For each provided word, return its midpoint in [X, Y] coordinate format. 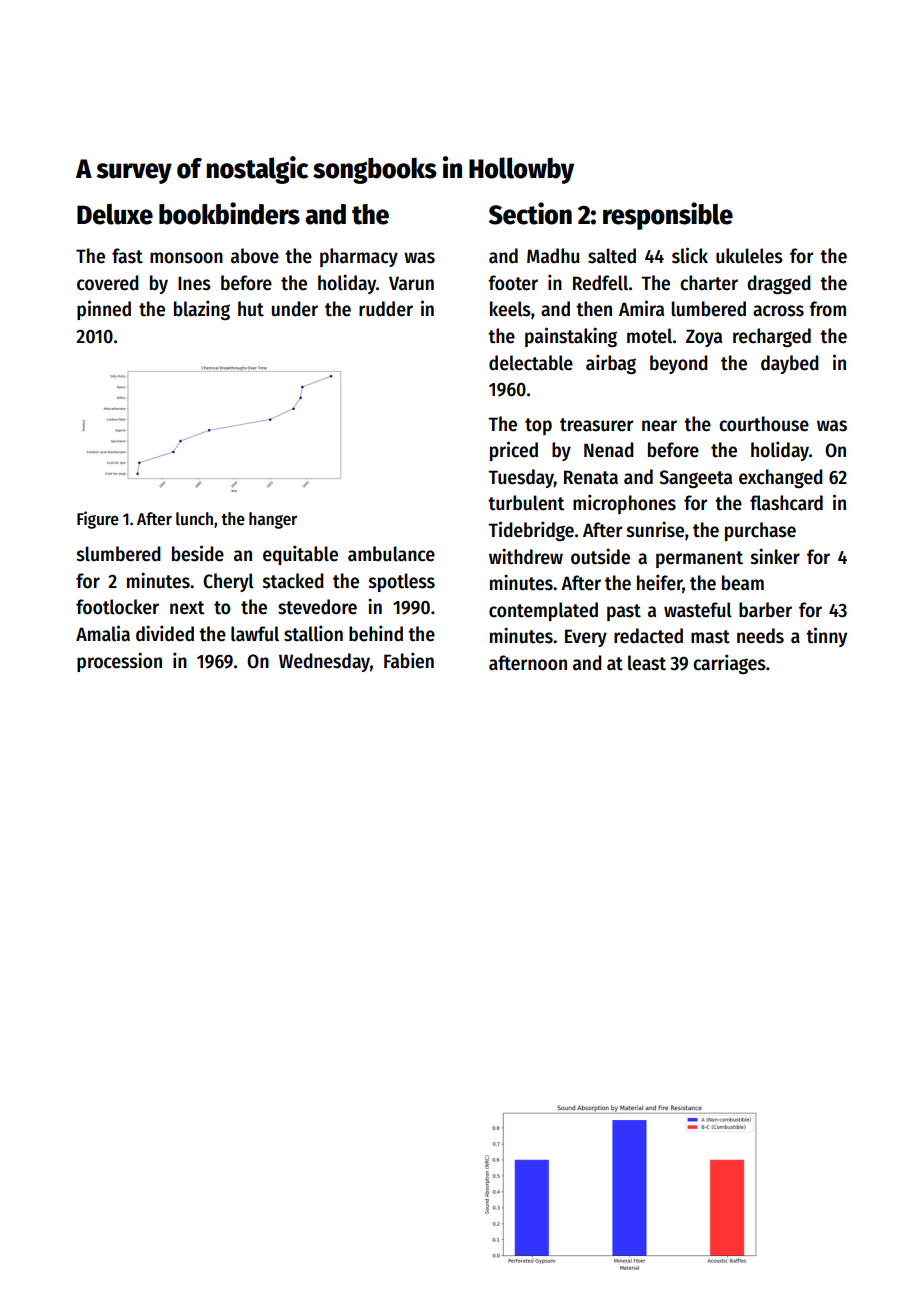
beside [198, 553]
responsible [668, 216]
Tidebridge [531, 531]
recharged [772, 337]
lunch [194, 519]
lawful [255, 634]
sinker [775, 556]
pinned [104, 310]
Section [530, 213]
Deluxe [115, 214]
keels [510, 309]
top [538, 426]
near [659, 426]
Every [586, 638]
